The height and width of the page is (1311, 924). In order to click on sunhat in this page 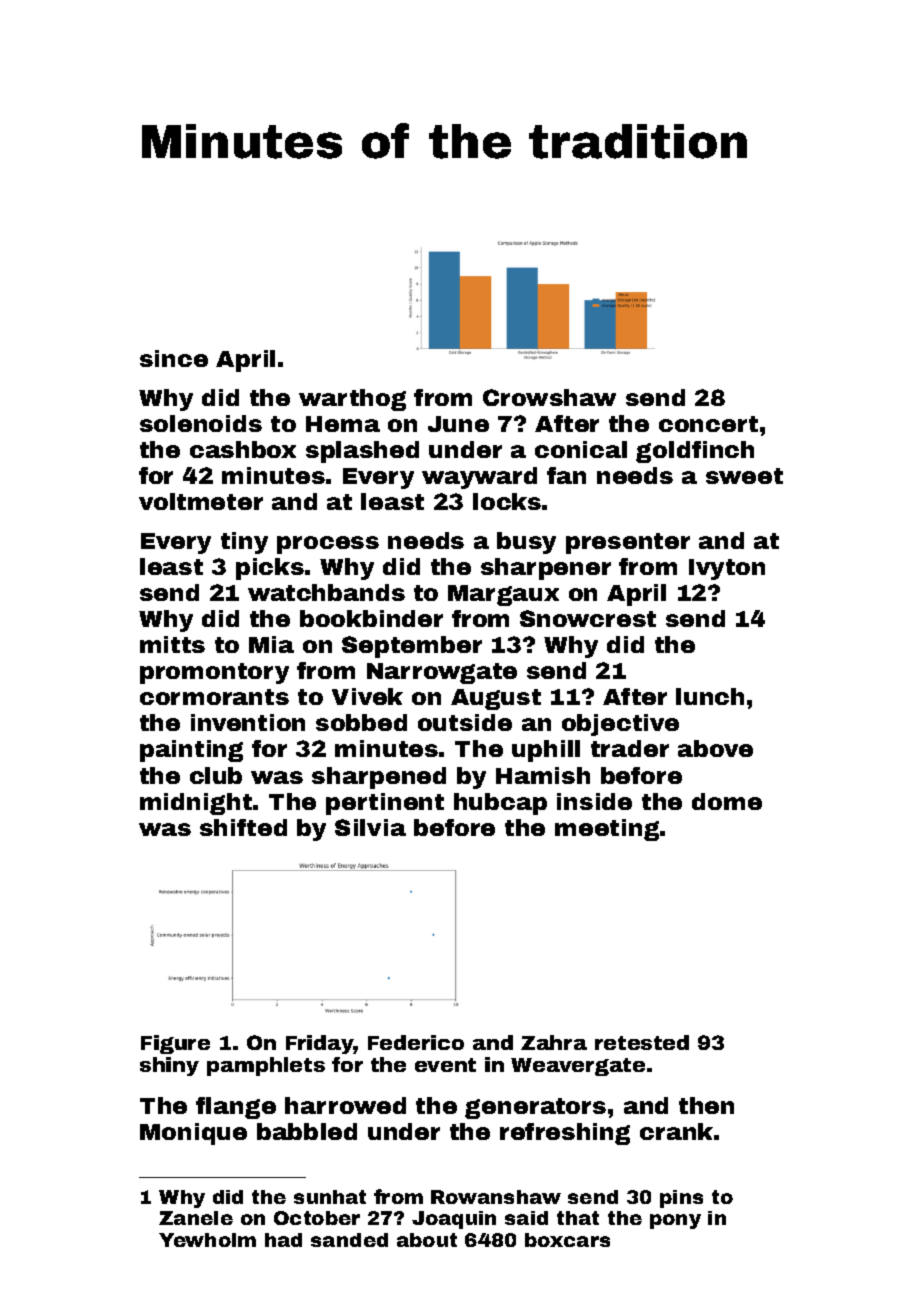, I will do `click(330, 1197)`.
